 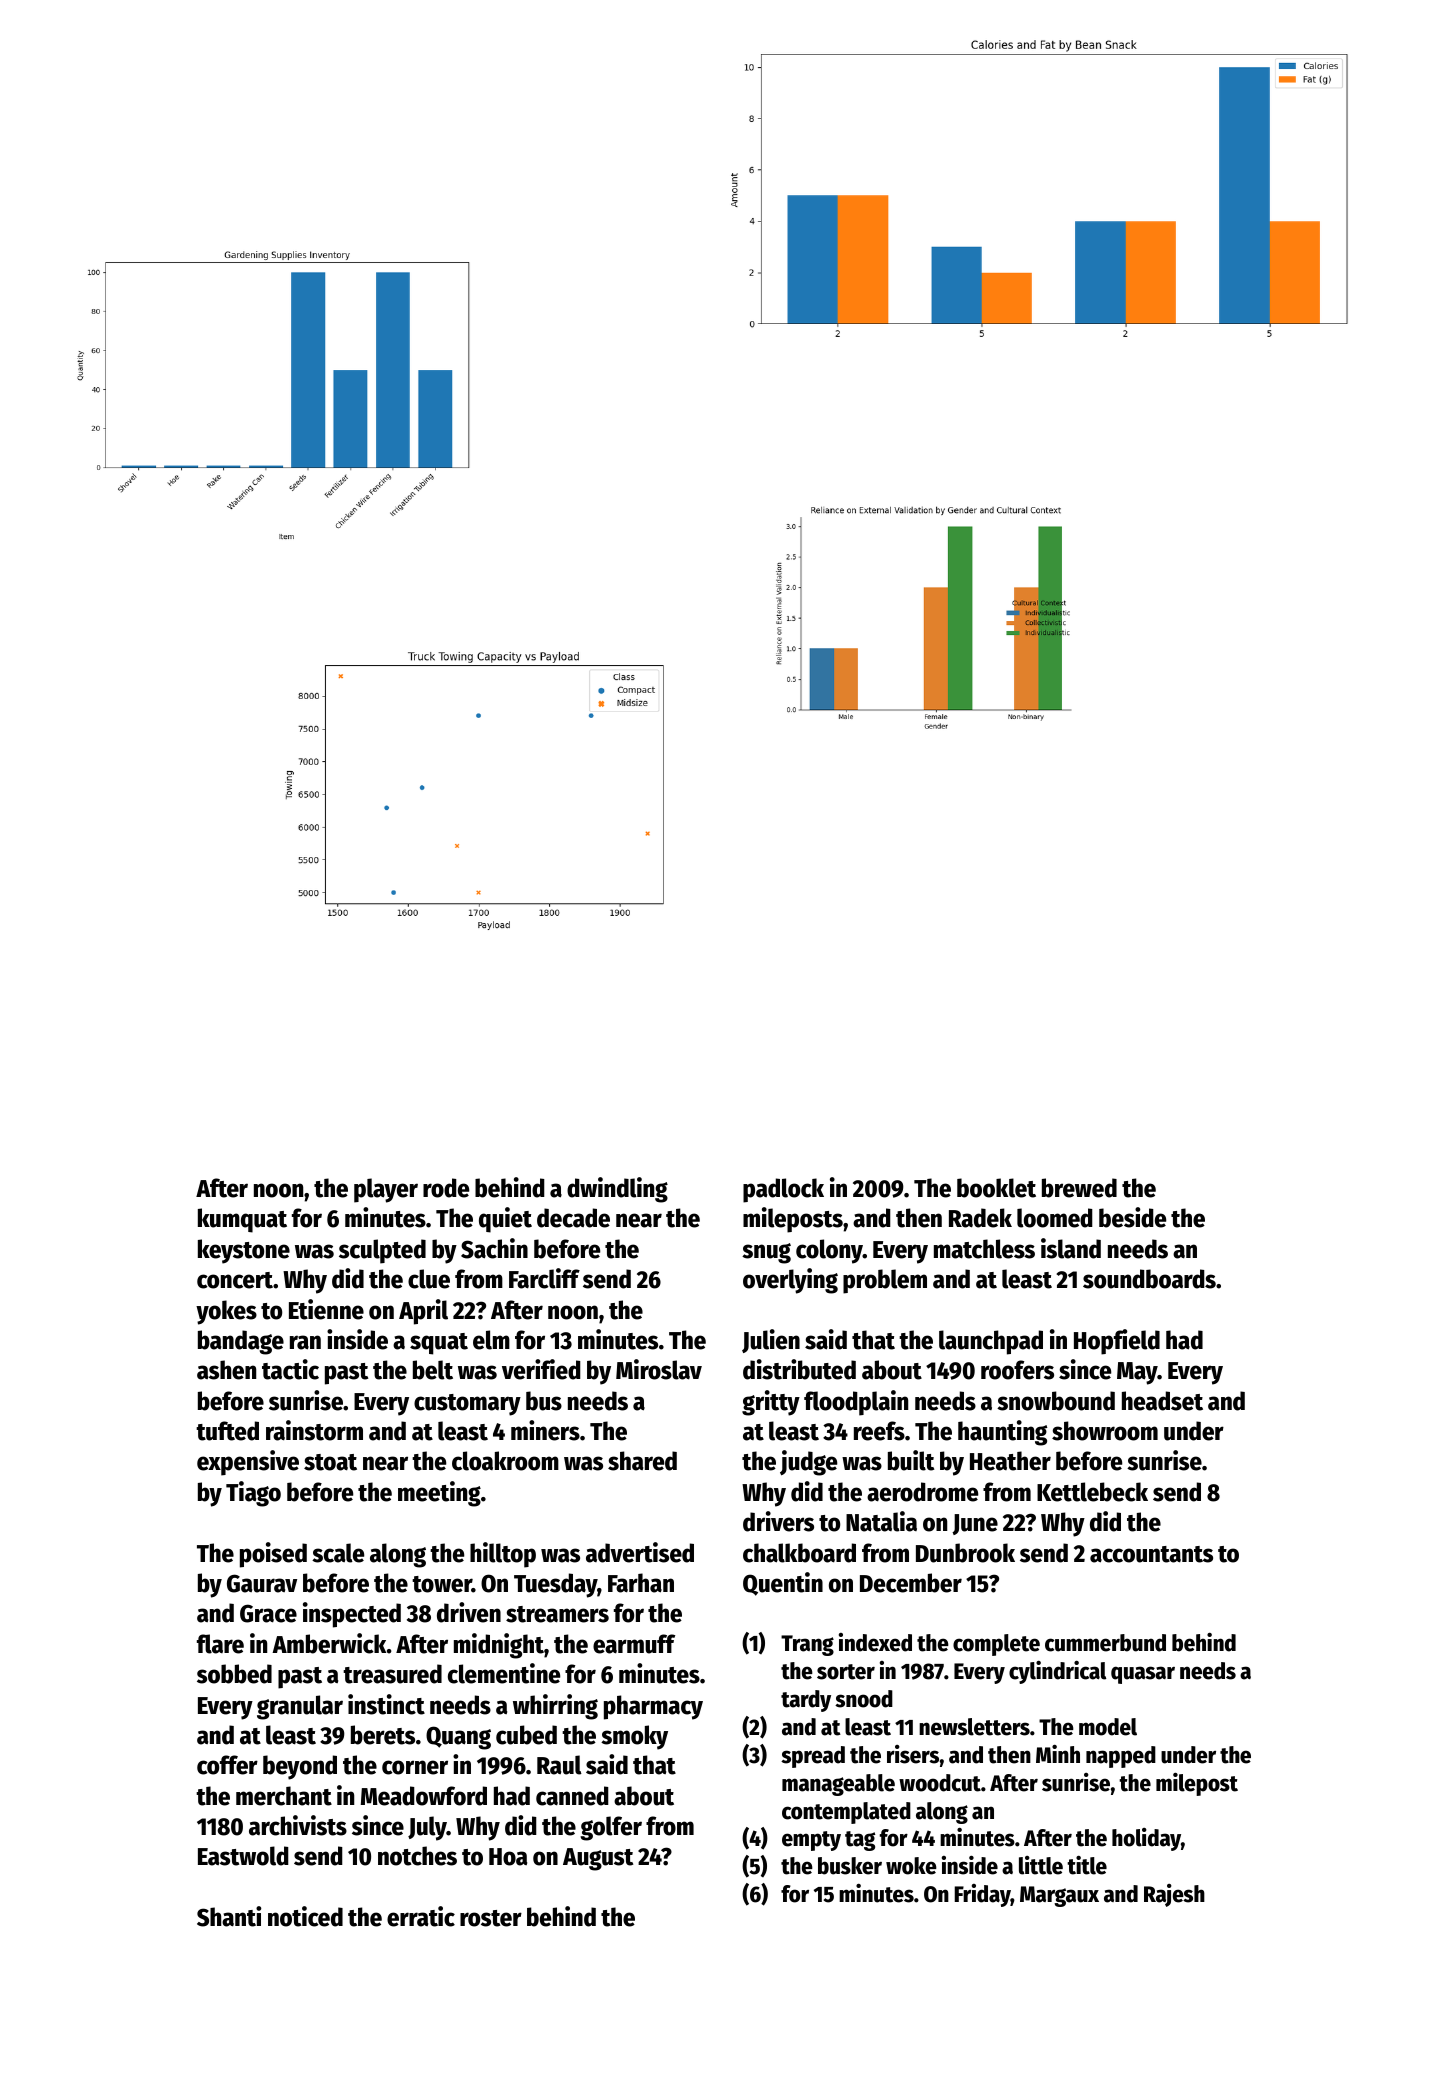 I want to click on noticed, so click(x=305, y=1916).
